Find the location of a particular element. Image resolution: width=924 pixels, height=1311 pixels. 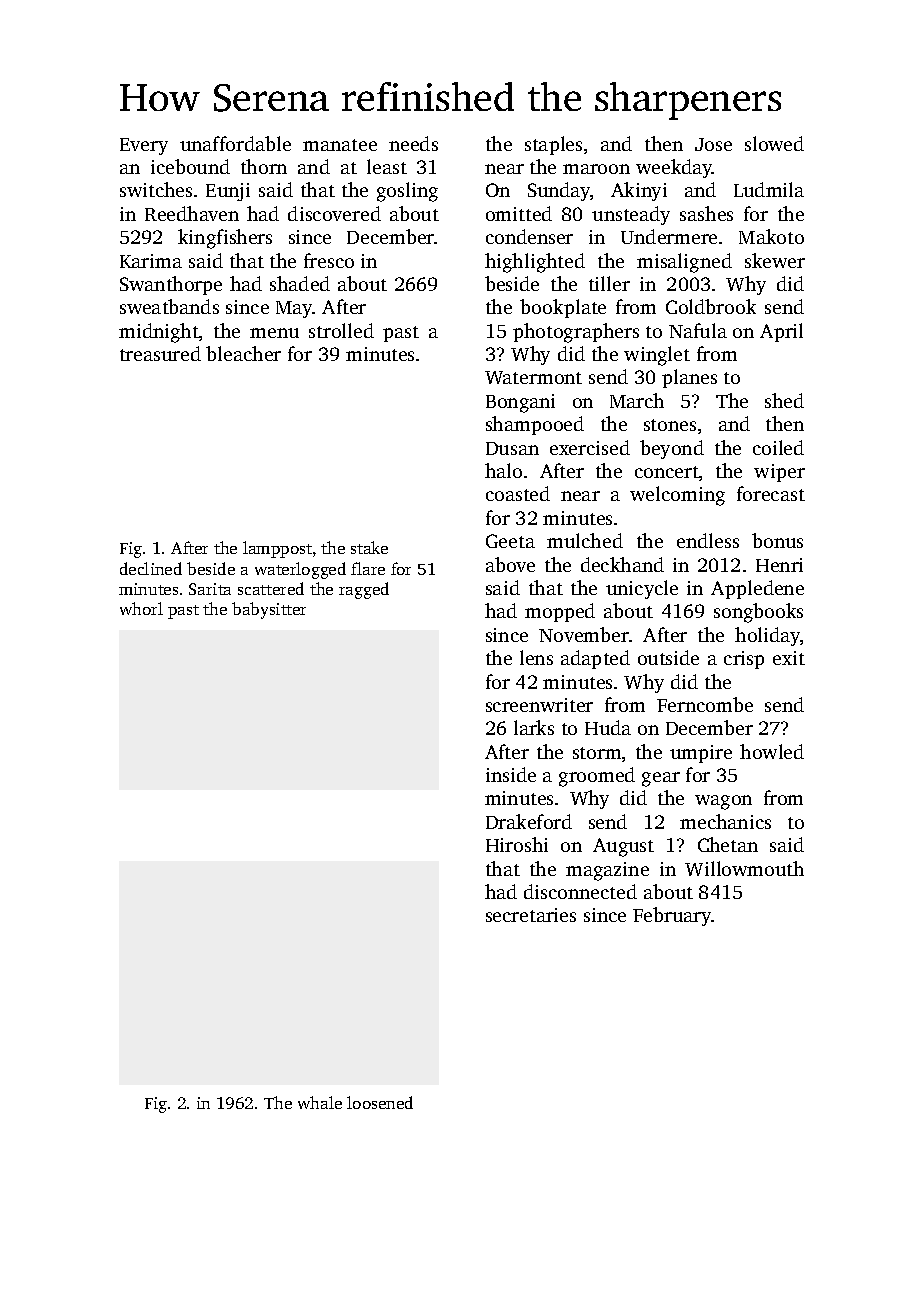

magazine is located at coordinates (607, 871).
